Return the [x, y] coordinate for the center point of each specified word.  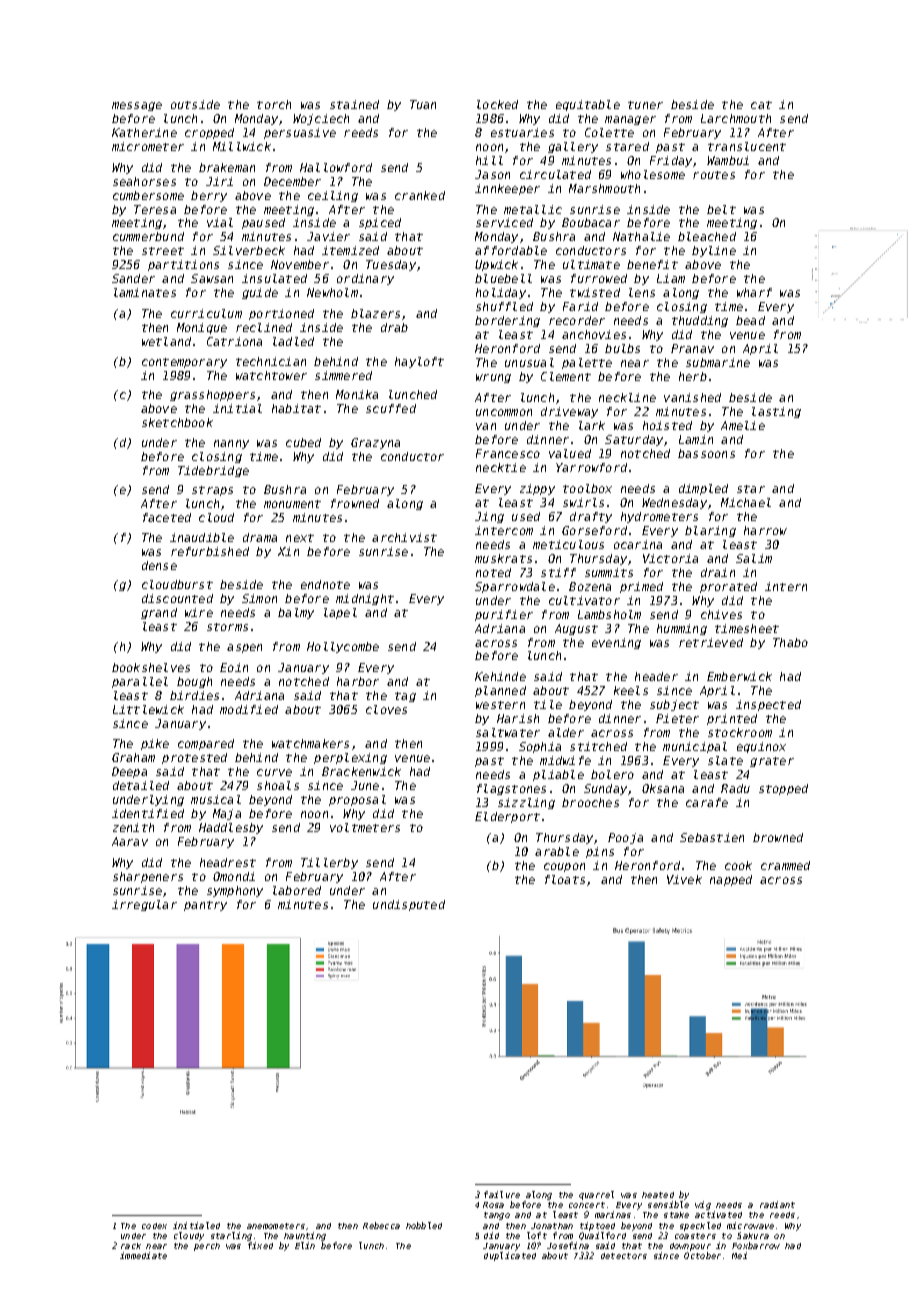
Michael [746, 502]
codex [154, 1226]
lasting [776, 412]
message [137, 106]
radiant [777, 1204]
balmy [296, 613]
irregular [144, 905]
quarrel [596, 1195]
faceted [167, 517]
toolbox [587, 488]
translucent [747, 146]
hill [489, 160]
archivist [404, 537]
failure [502, 1194]
